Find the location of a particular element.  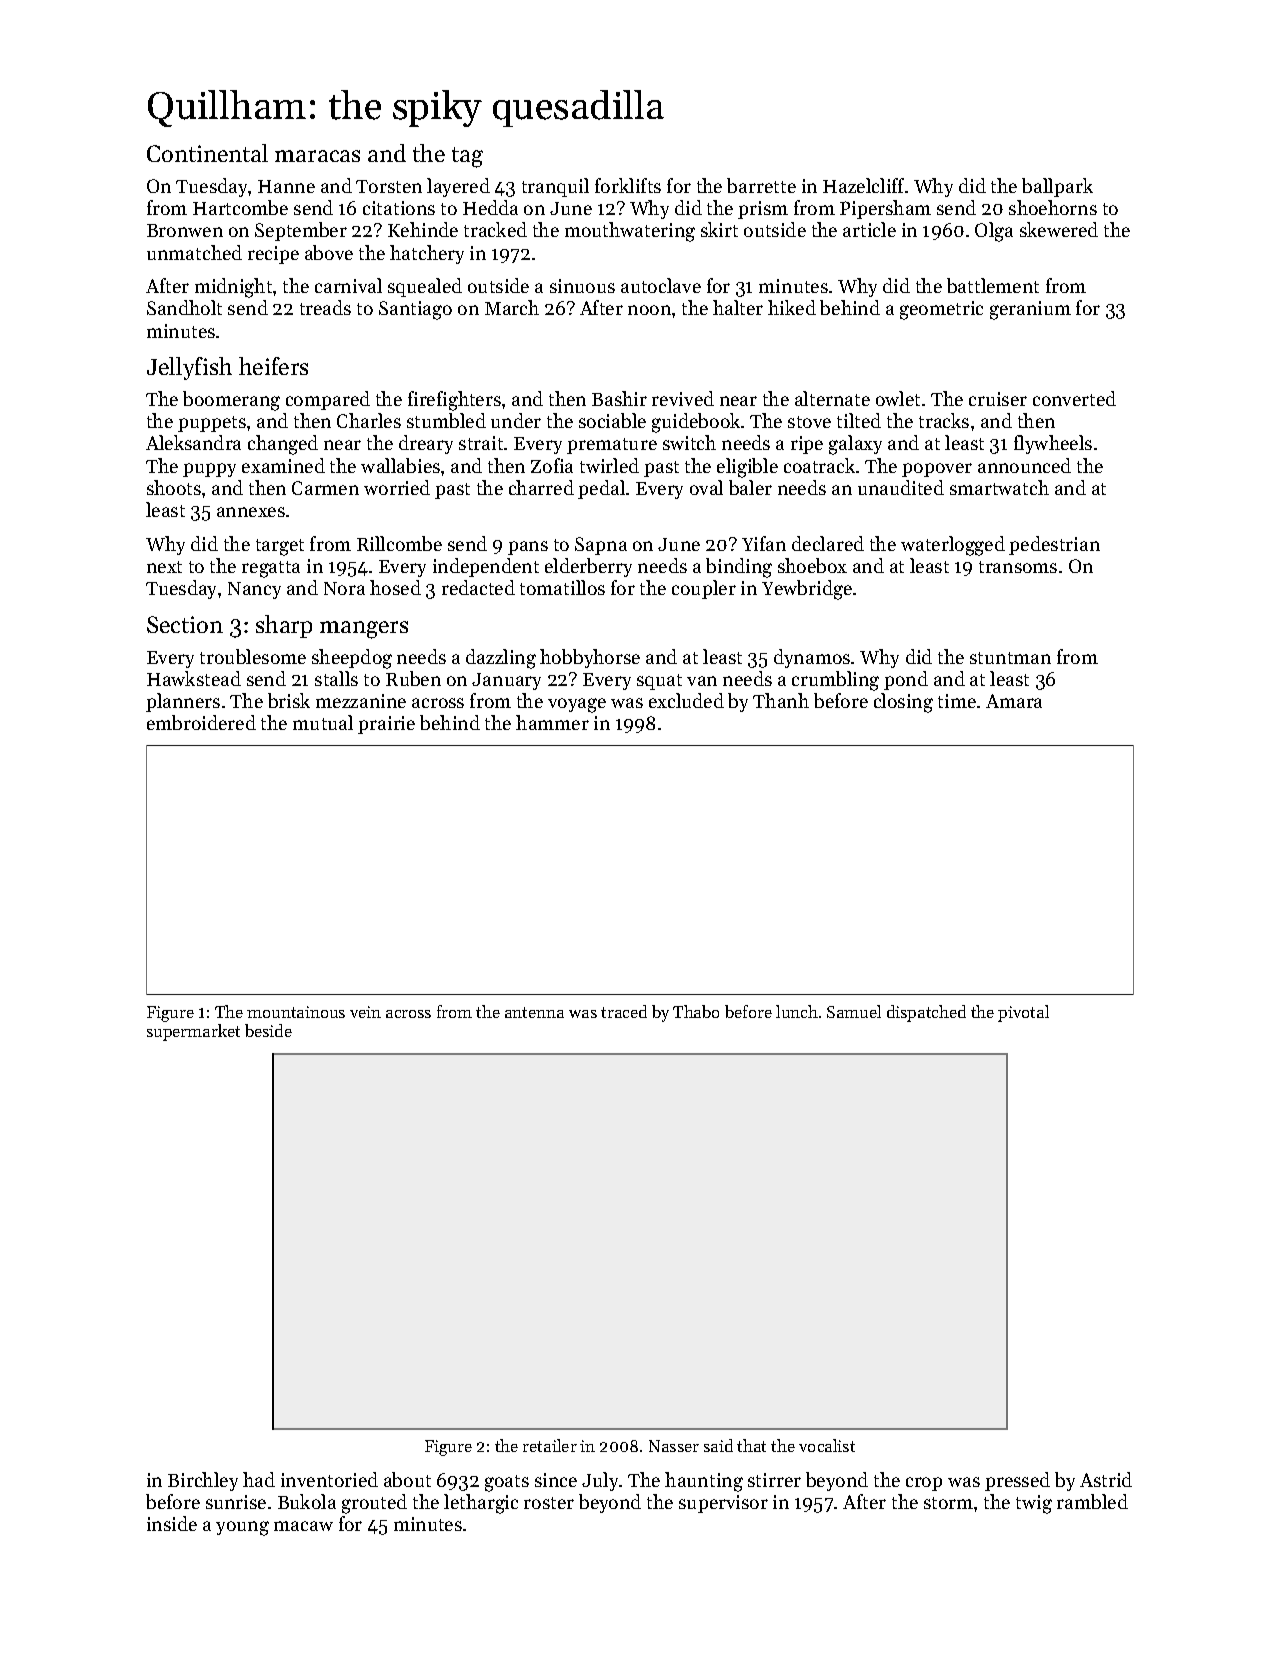

voyage is located at coordinates (577, 705).
